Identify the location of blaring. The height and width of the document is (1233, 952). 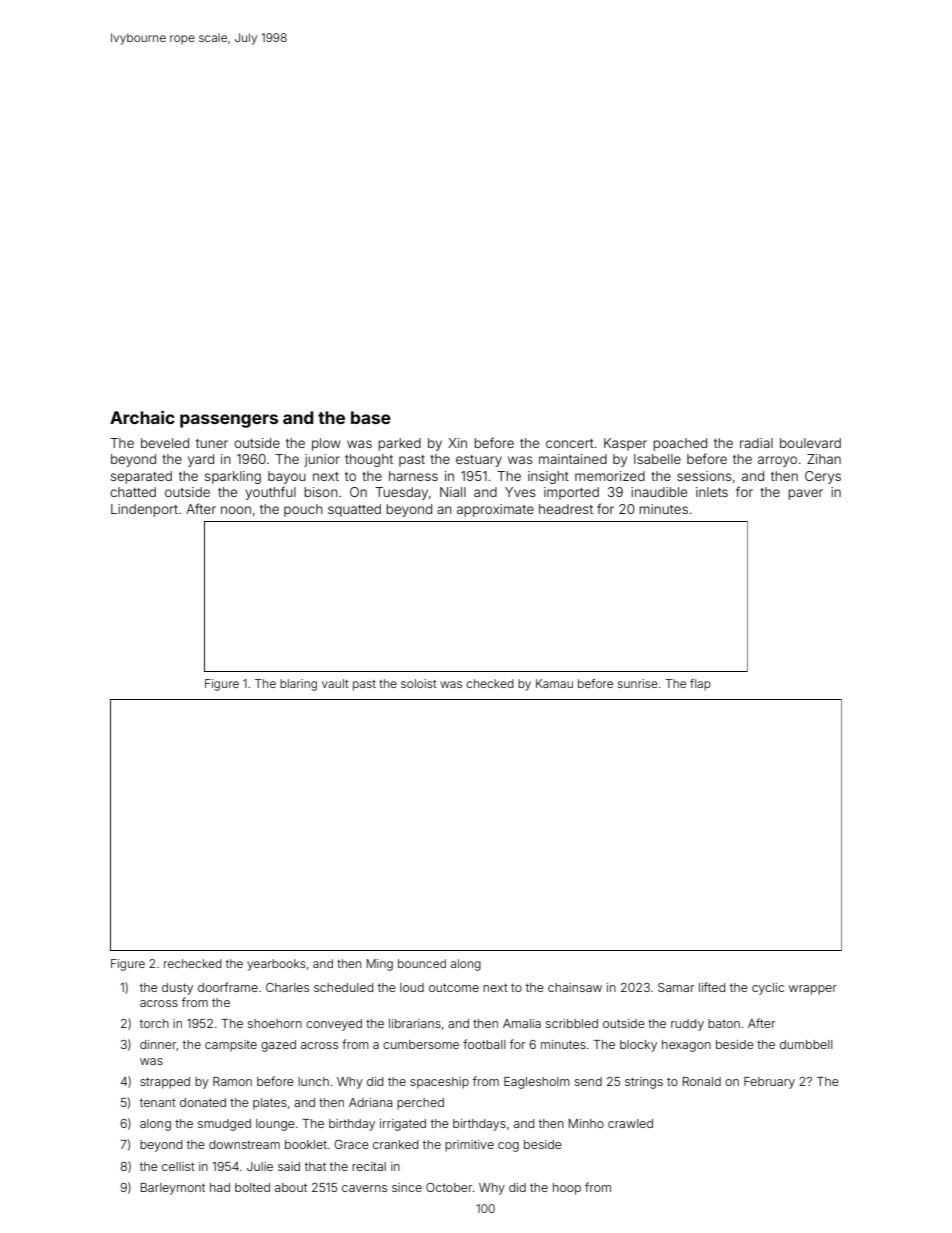
(298, 685).
